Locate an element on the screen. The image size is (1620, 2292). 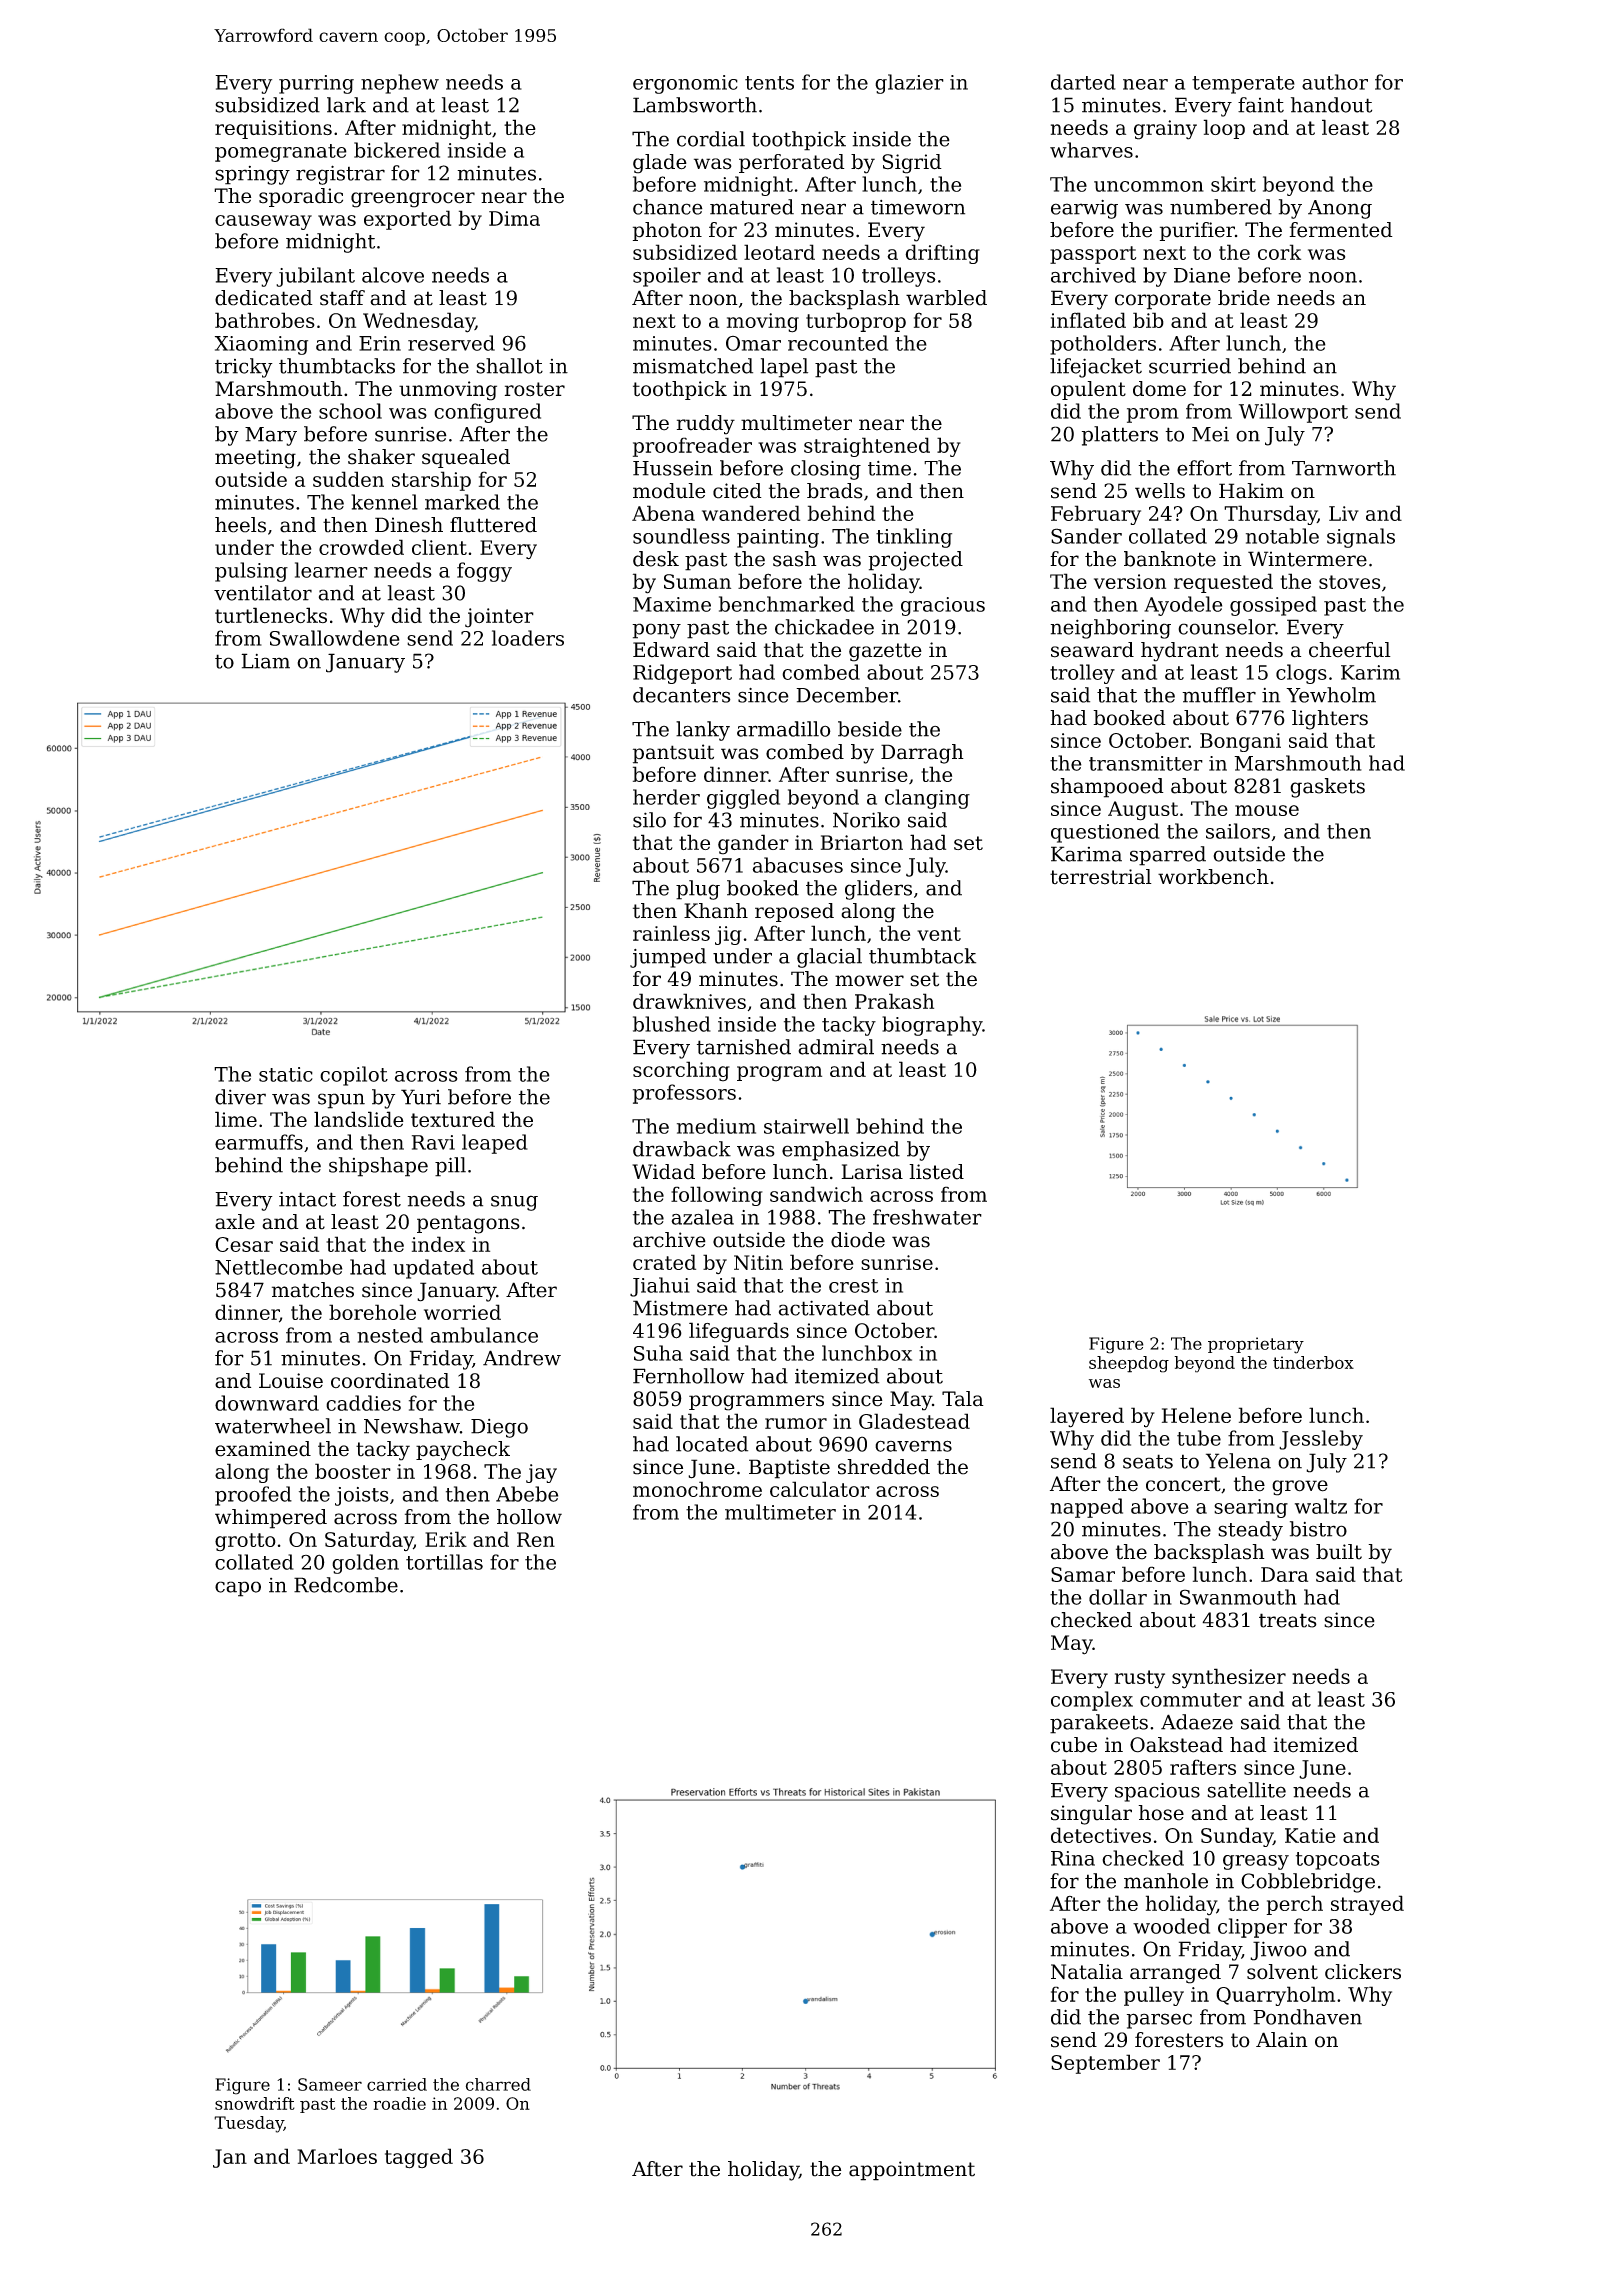
index is located at coordinates (438, 1244).
